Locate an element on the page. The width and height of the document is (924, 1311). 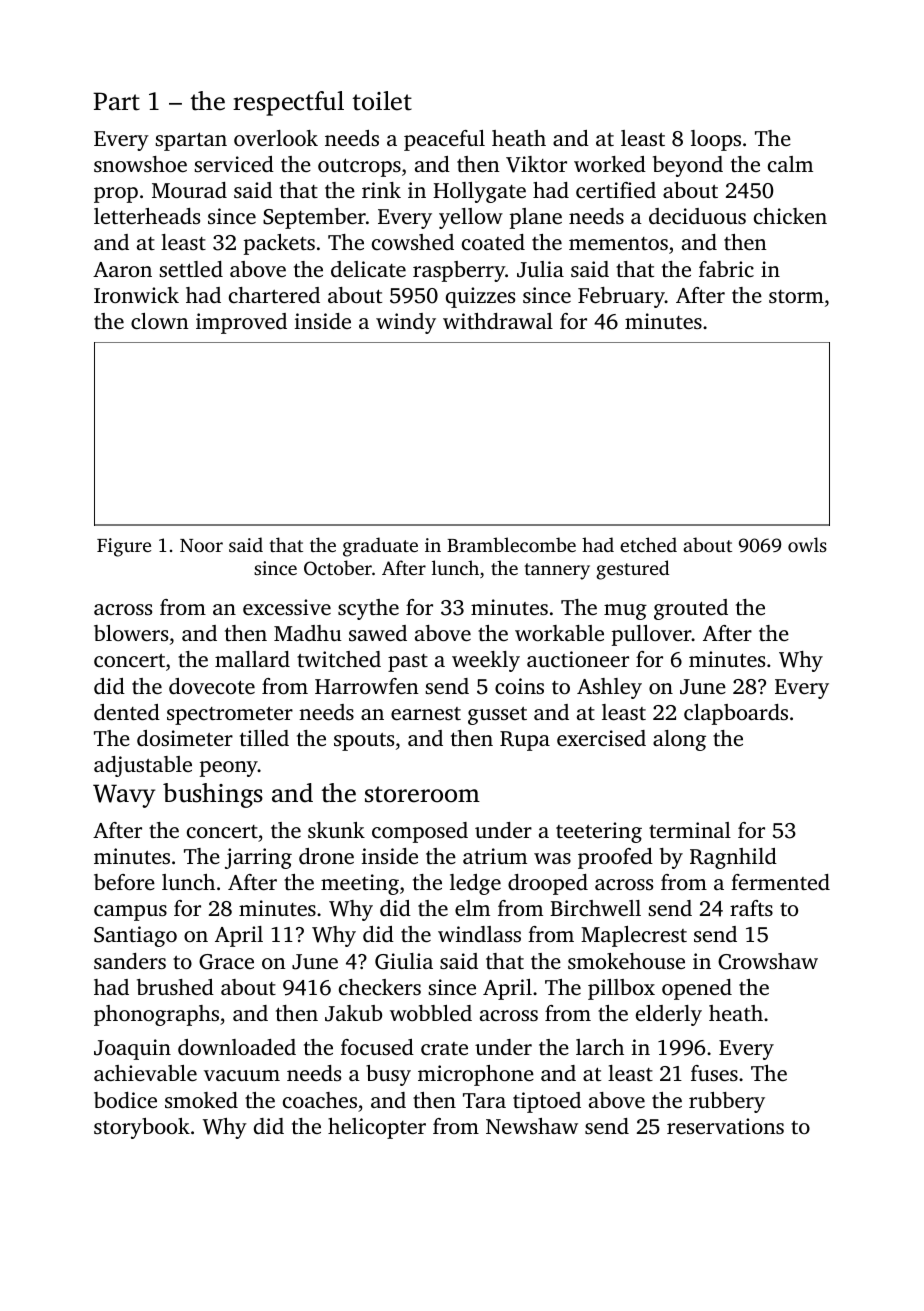
storm is located at coordinates (796, 296).
